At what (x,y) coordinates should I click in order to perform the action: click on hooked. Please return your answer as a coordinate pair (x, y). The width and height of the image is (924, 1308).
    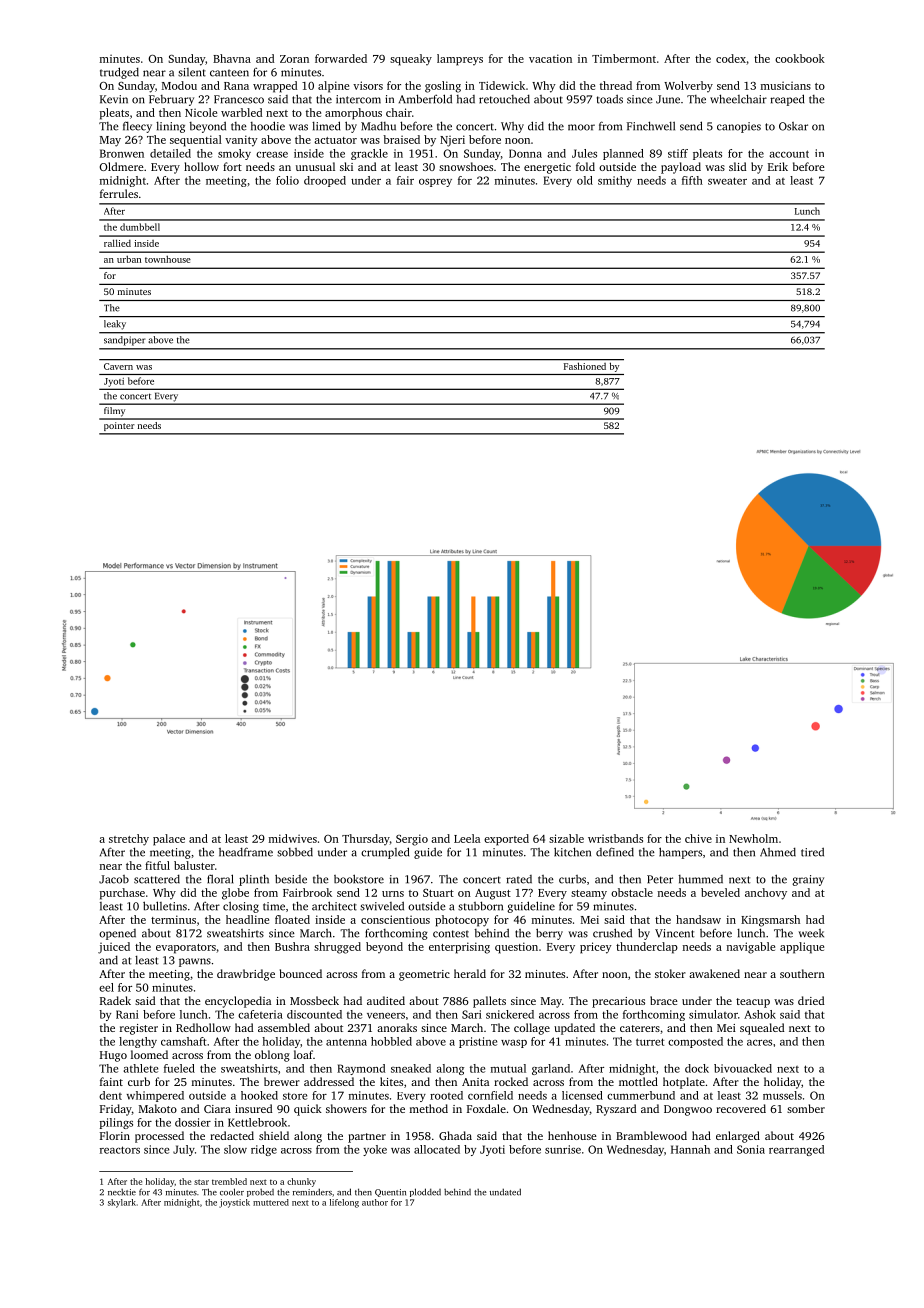
    Looking at the image, I should click on (259, 1095).
